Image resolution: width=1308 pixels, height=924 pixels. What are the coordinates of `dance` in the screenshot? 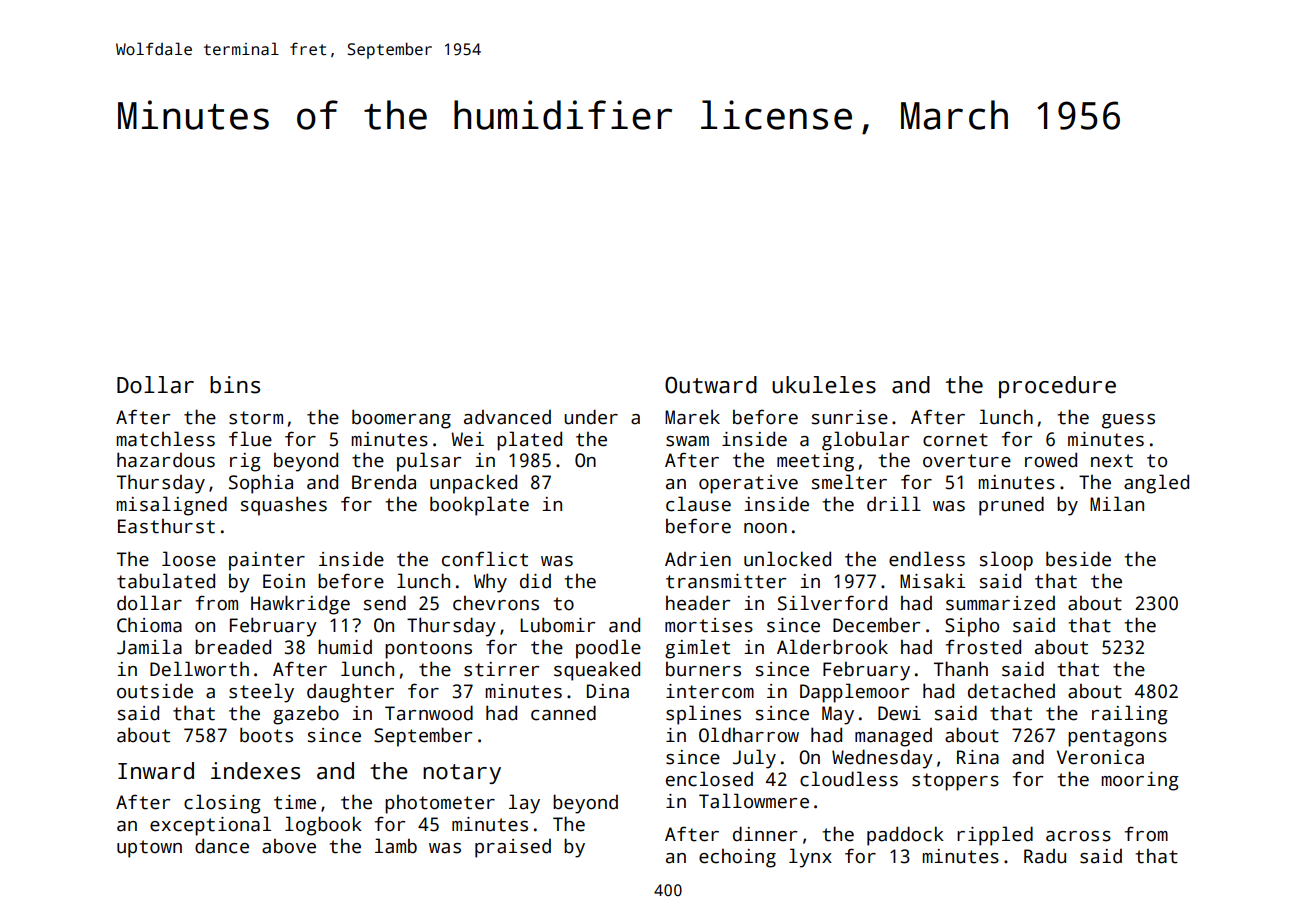 It's located at (222, 846).
